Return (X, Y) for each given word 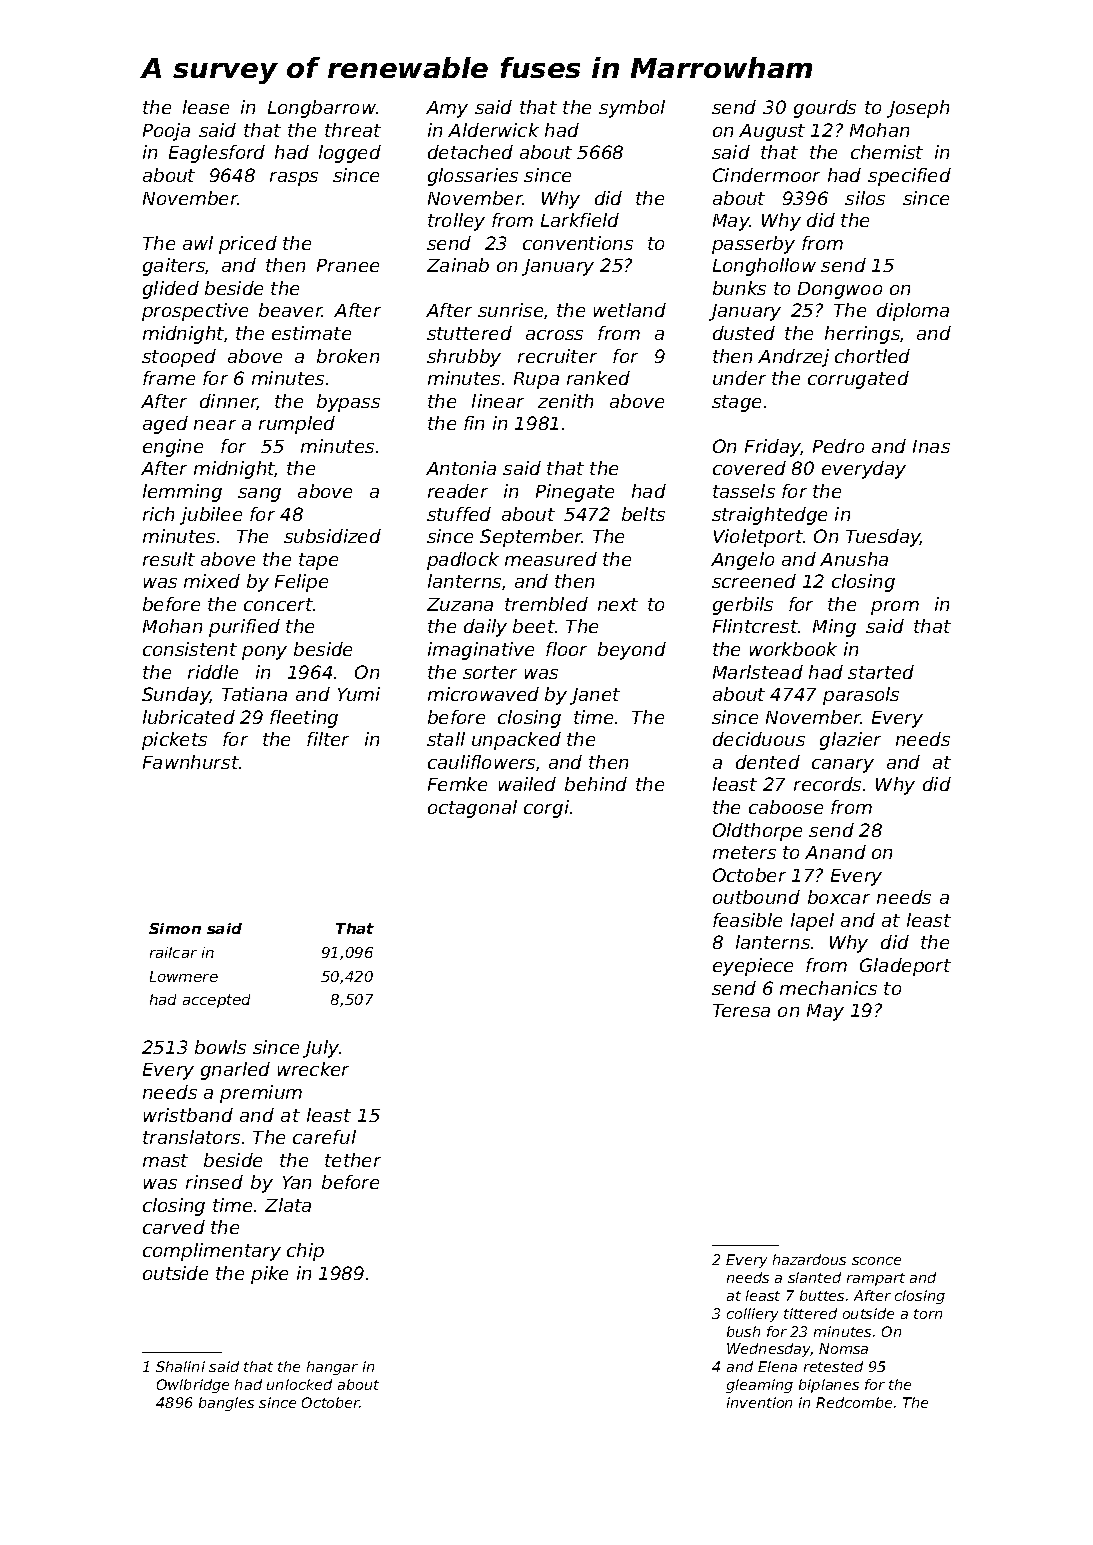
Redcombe (854, 1402)
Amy (447, 109)
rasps (294, 179)
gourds (825, 109)
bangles (226, 1404)
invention (759, 1402)
